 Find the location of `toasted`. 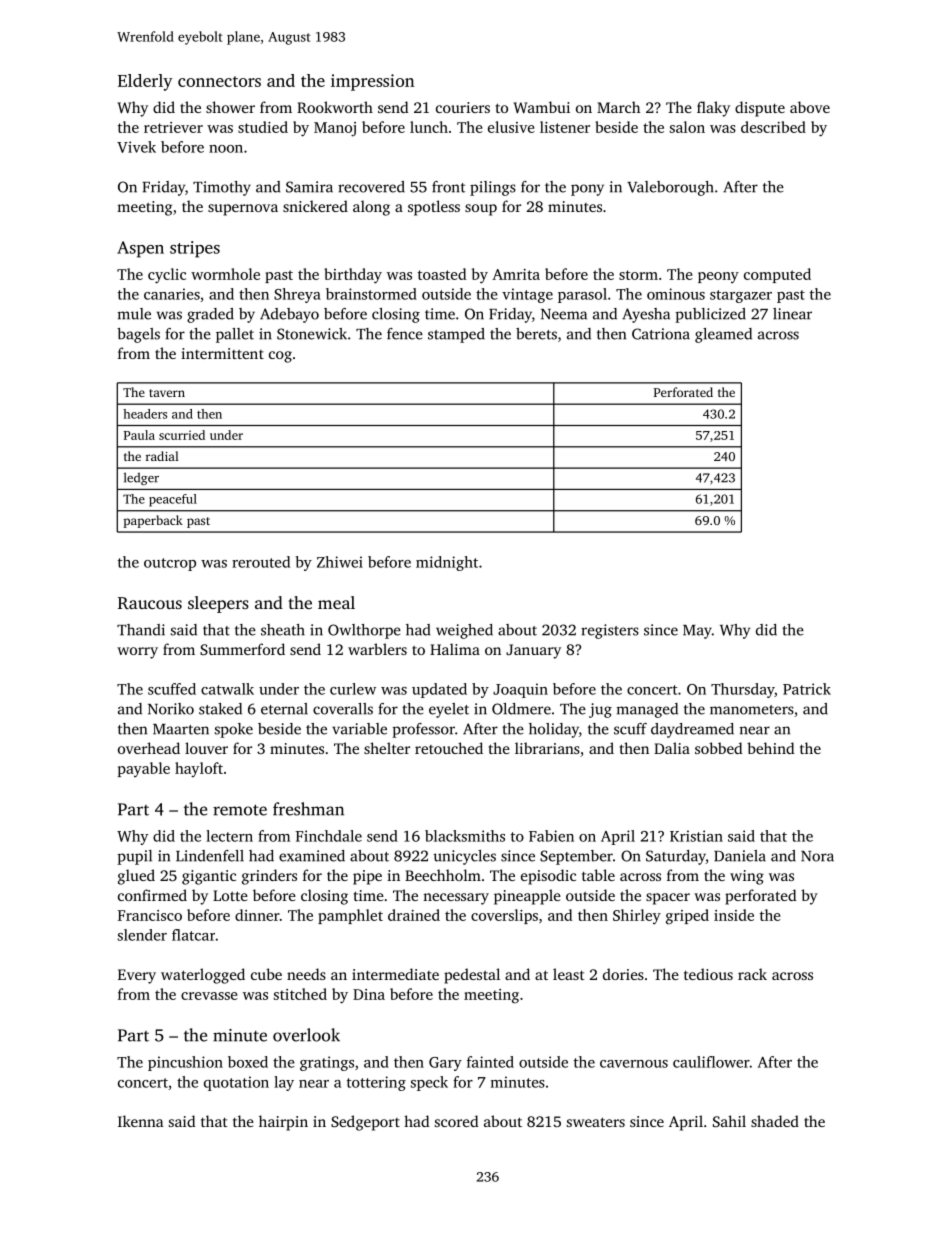

toasted is located at coordinates (442, 274).
